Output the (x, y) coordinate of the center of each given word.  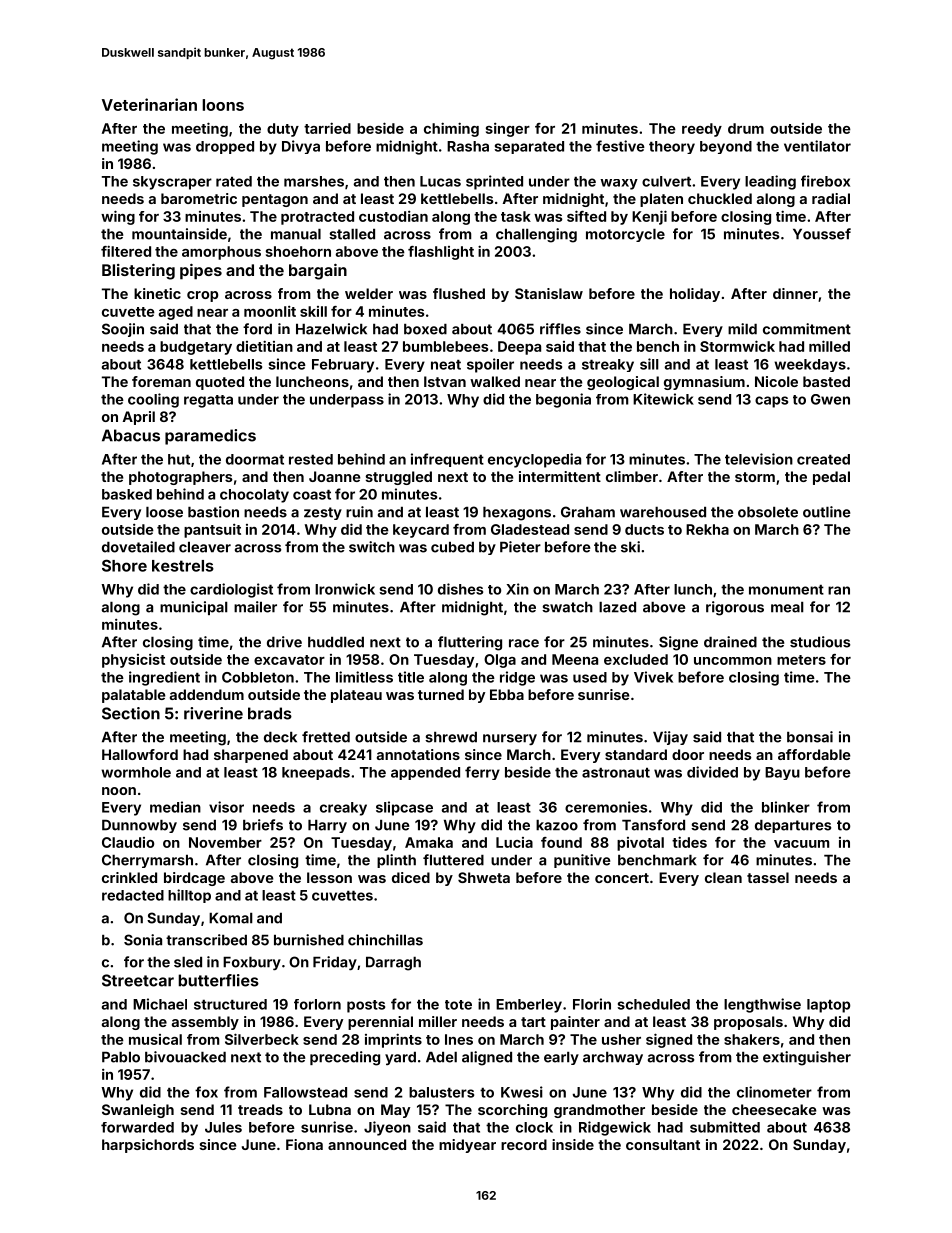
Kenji (649, 217)
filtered (126, 251)
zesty (323, 513)
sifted (586, 216)
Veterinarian (149, 104)
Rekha (707, 529)
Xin (517, 589)
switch (372, 547)
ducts (644, 529)
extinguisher (807, 1058)
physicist (133, 661)
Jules (223, 1127)
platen (661, 200)
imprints (393, 1040)
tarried (327, 128)
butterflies (218, 980)
